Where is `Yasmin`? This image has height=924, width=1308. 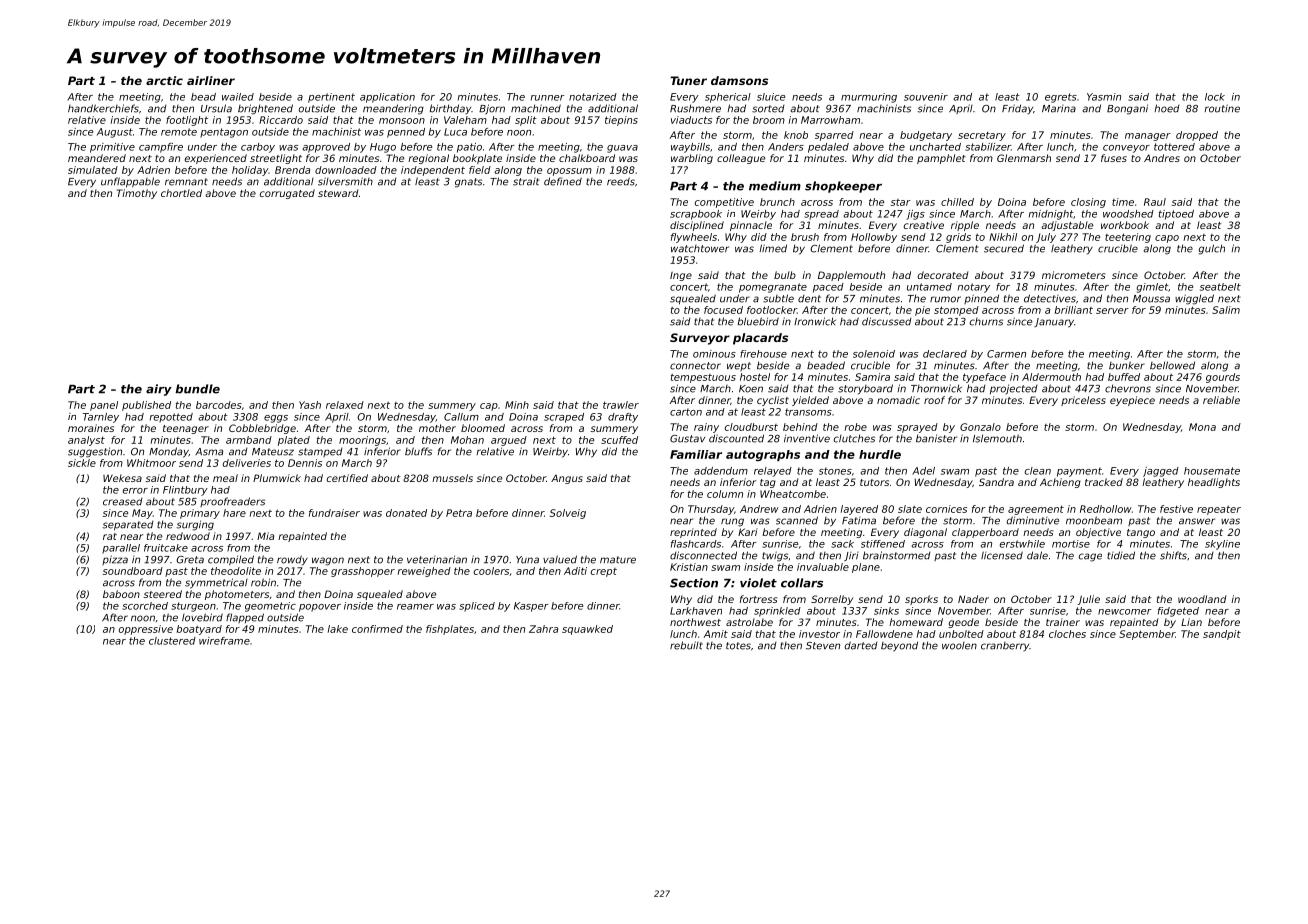 Yasmin is located at coordinates (1104, 97).
